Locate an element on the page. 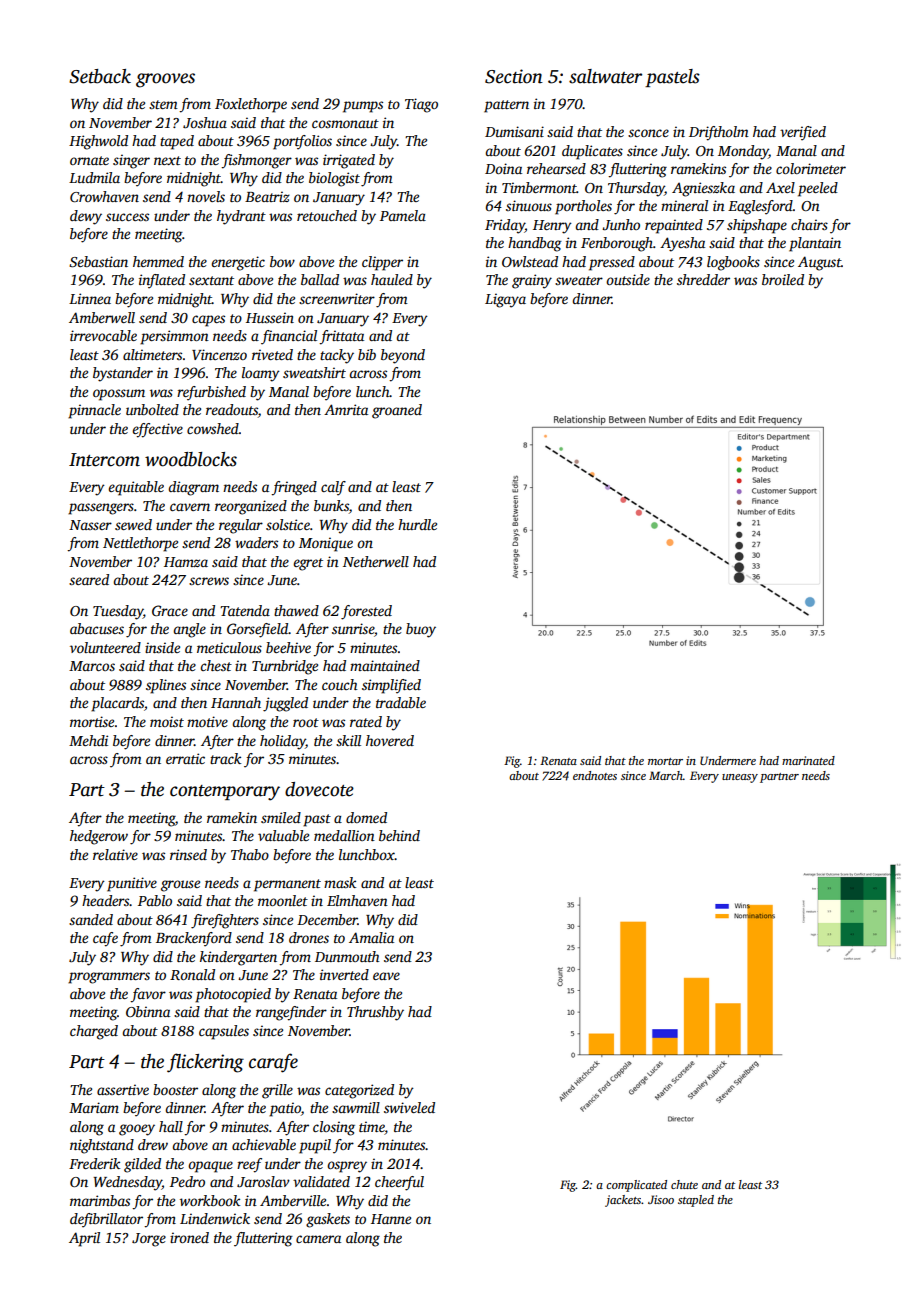  hovered is located at coordinates (390, 740).
